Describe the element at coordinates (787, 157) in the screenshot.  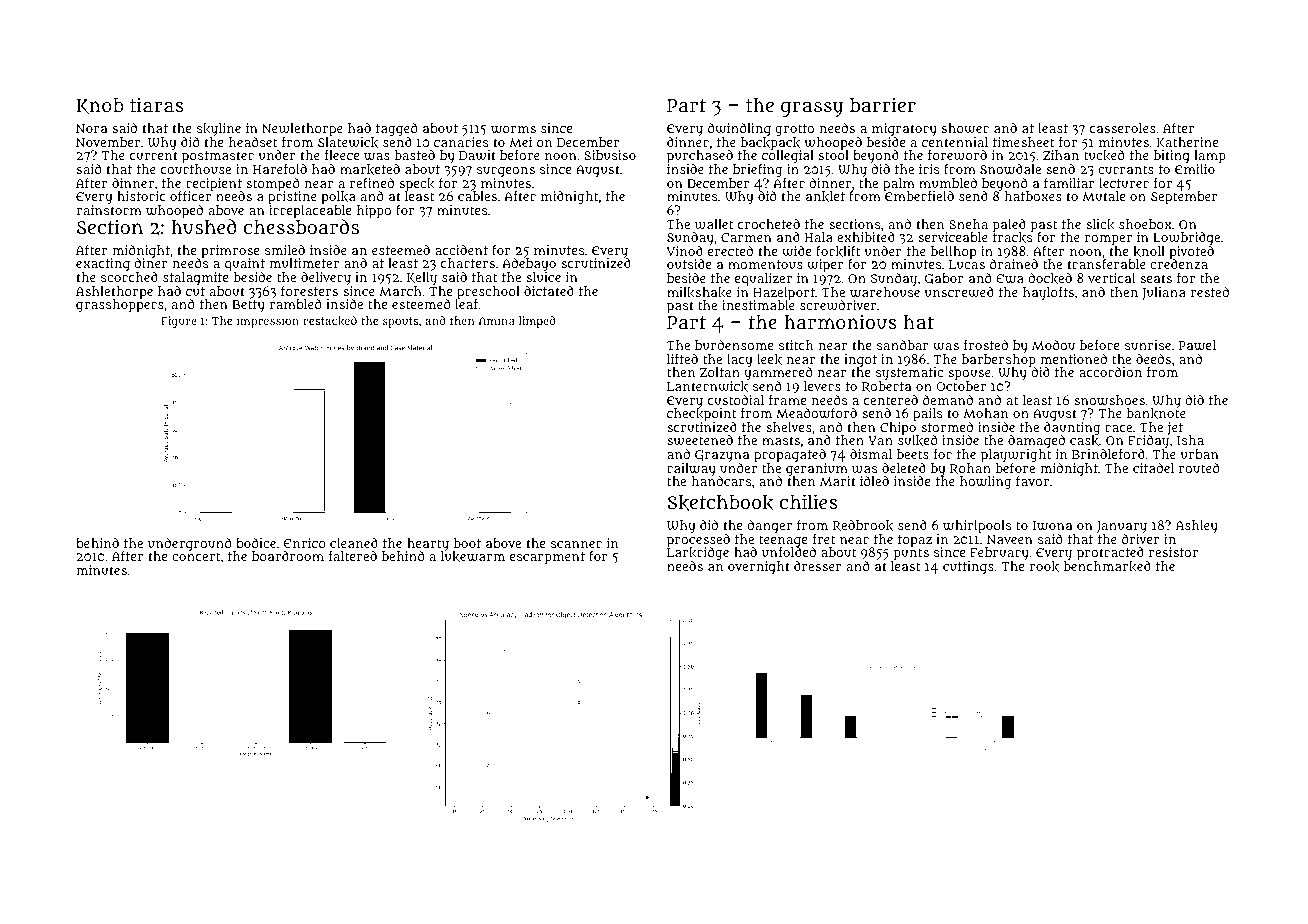
I see `collegial` at that location.
